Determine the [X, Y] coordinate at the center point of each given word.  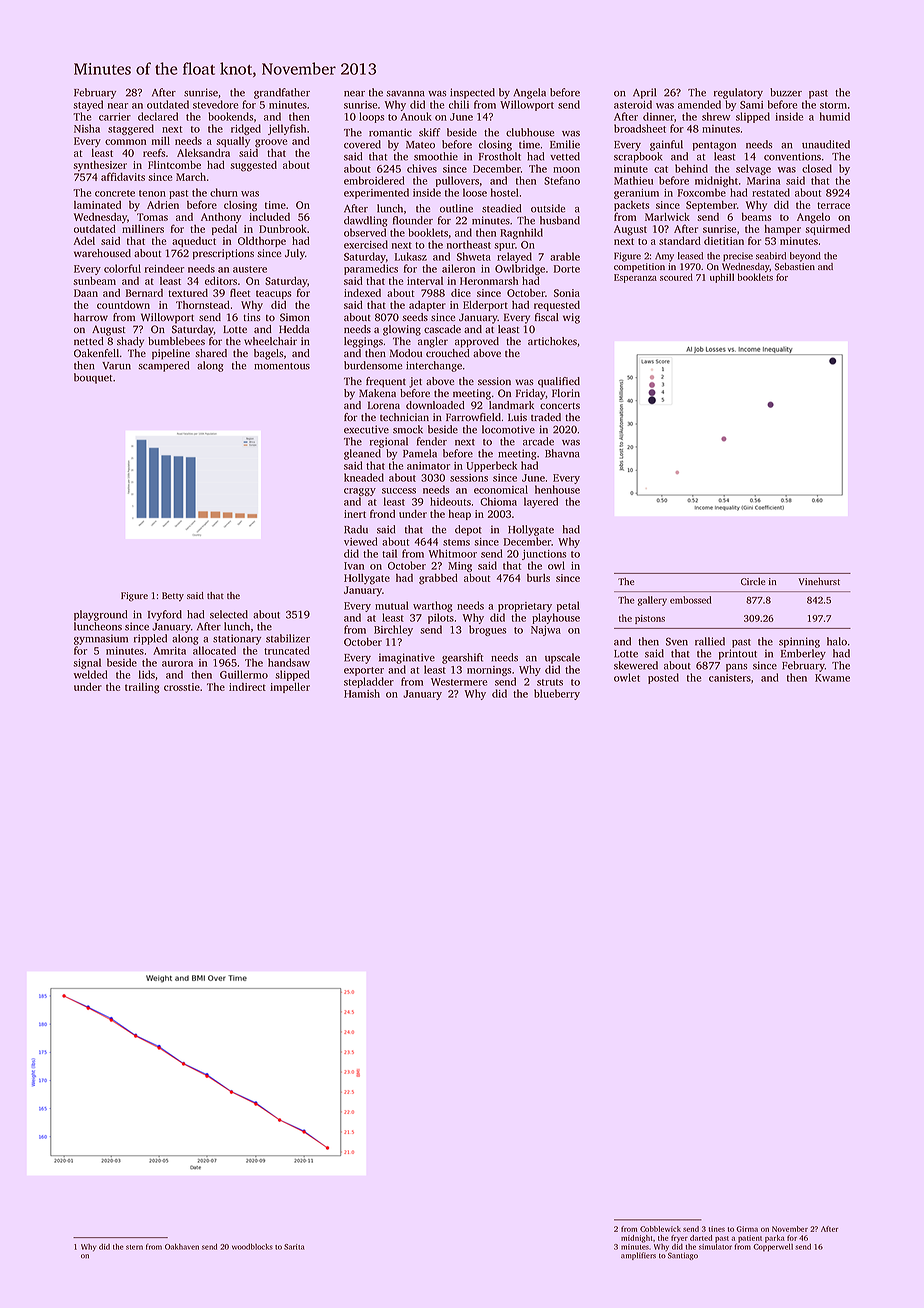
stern [134, 1247]
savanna [405, 94]
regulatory [738, 93]
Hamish [362, 693]
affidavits [123, 176]
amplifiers [638, 1256]
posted [663, 678]
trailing [142, 688]
